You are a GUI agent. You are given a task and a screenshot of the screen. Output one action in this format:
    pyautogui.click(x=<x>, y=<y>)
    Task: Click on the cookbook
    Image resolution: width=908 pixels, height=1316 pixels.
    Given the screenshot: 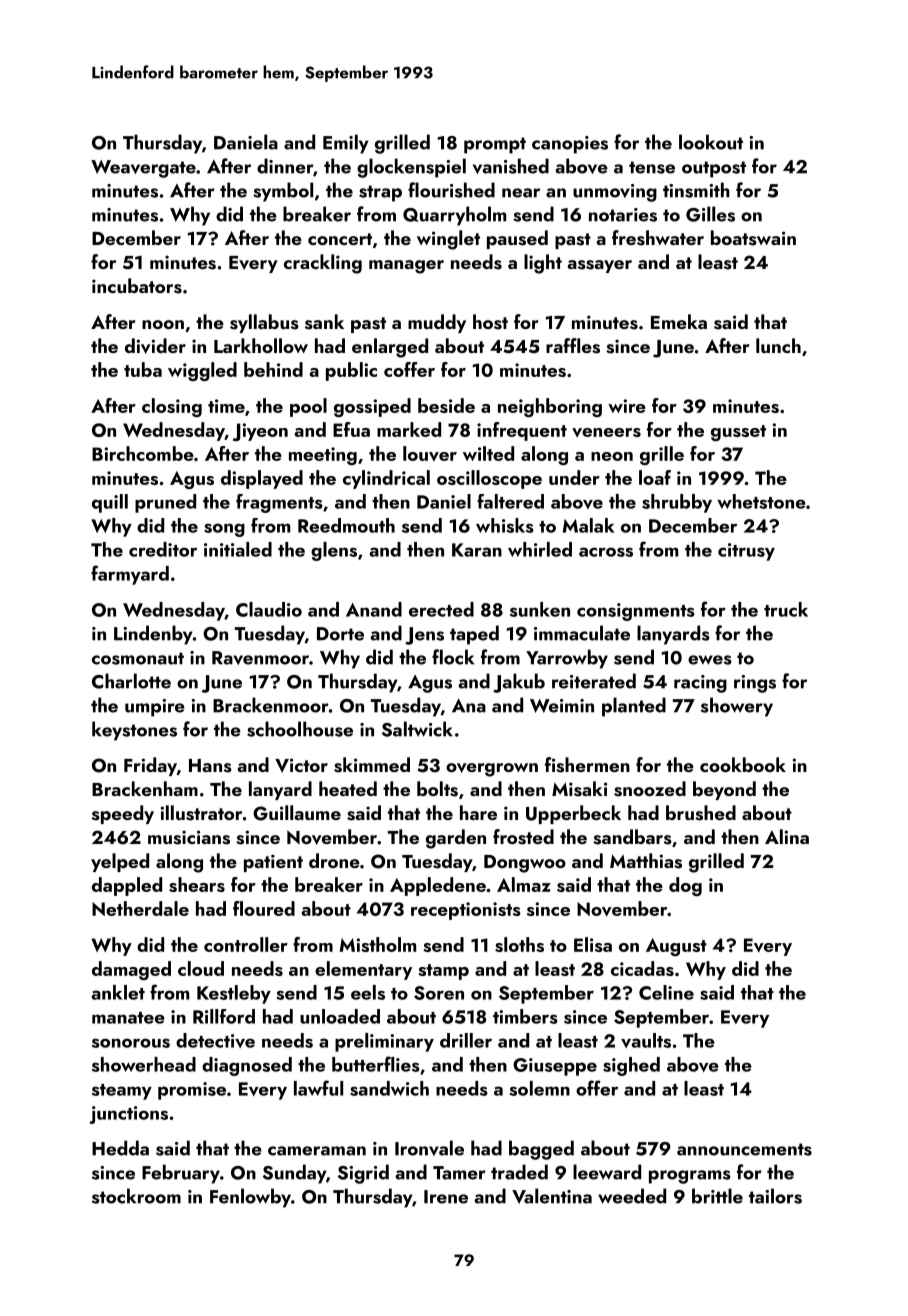 What is the action you would take?
    pyautogui.click(x=743, y=764)
